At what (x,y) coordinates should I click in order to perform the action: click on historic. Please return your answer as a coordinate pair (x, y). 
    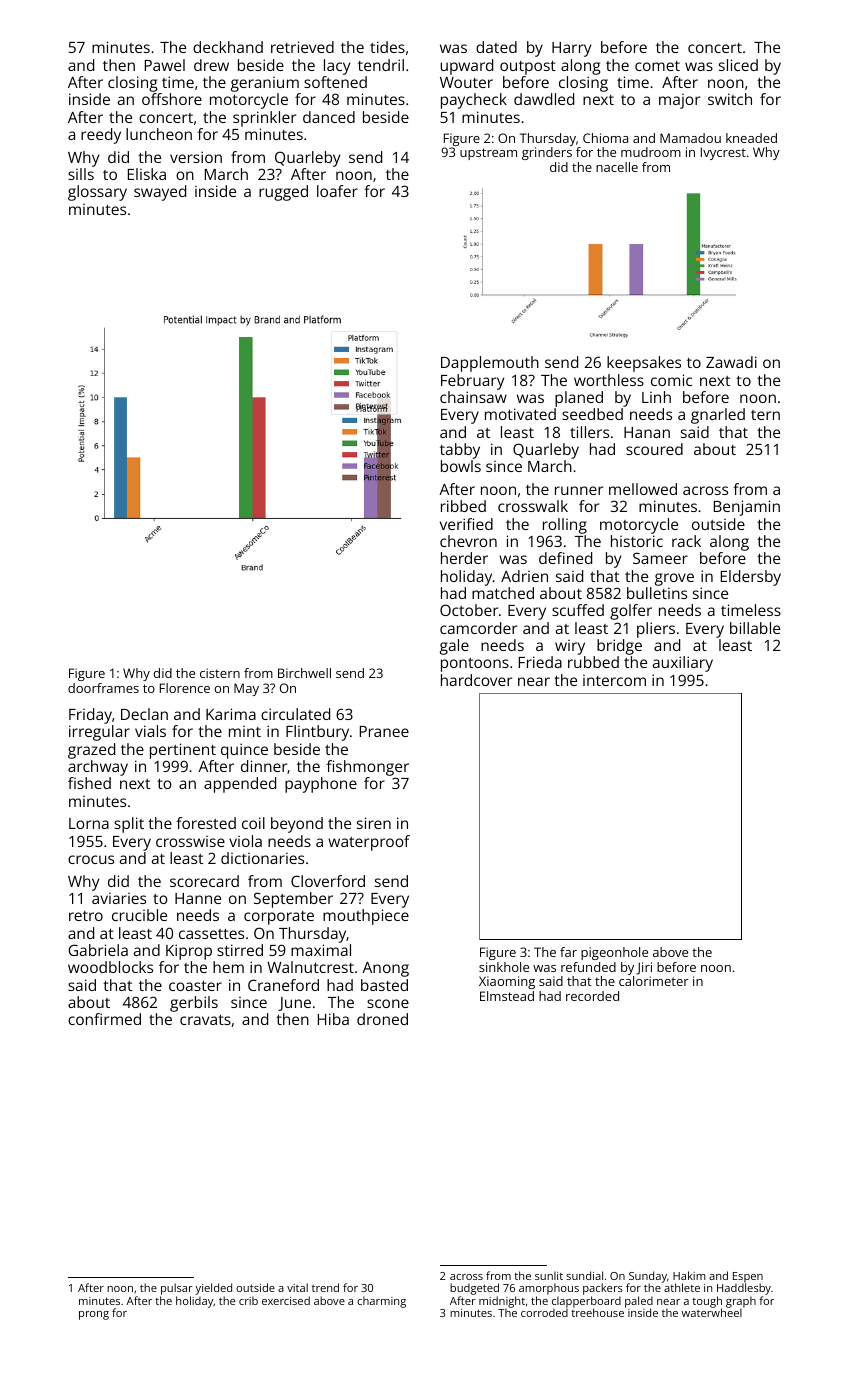
    Looking at the image, I should click on (637, 541).
